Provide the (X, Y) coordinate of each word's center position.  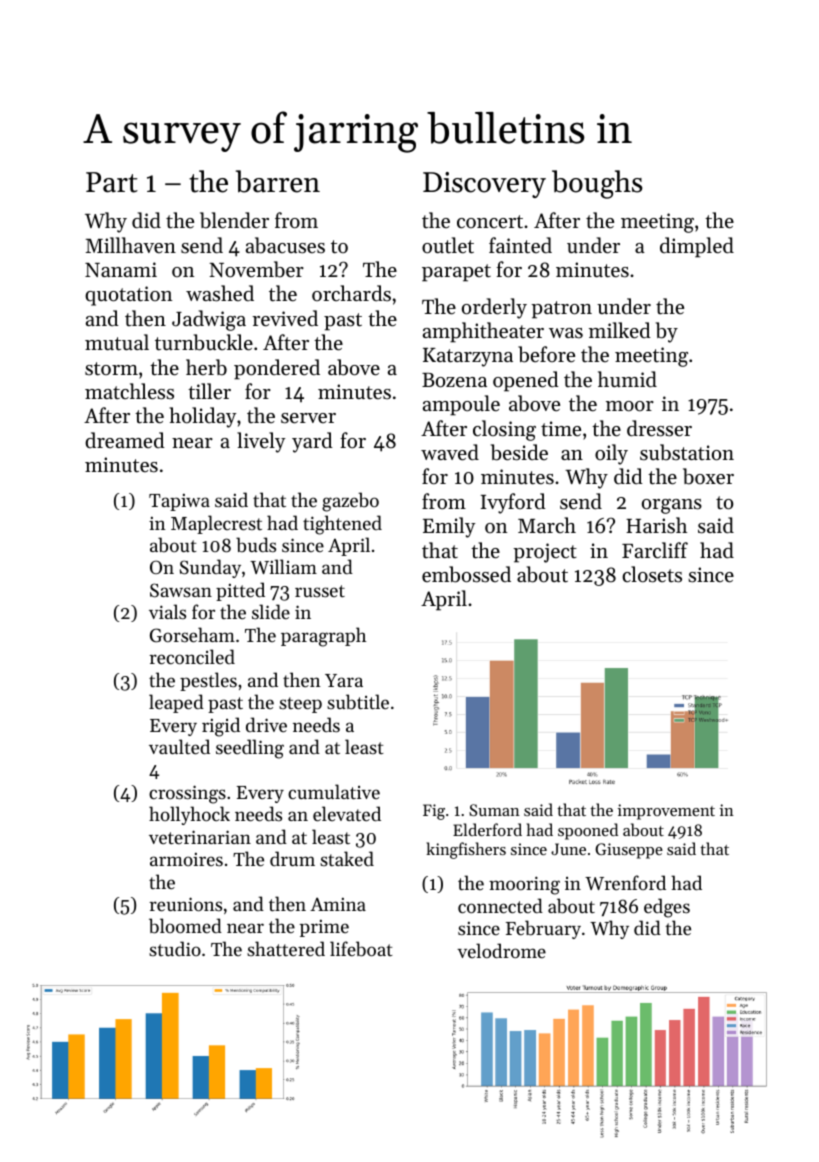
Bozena (454, 380)
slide (271, 611)
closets (652, 574)
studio (175, 948)
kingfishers (466, 850)
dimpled (697, 247)
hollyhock (189, 815)
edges (667, 908)
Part (112, 182)
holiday (202, 417)
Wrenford (625, 882)
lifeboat (361, 949)
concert (490, 222)
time (561, 429)
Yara (344, 680)
